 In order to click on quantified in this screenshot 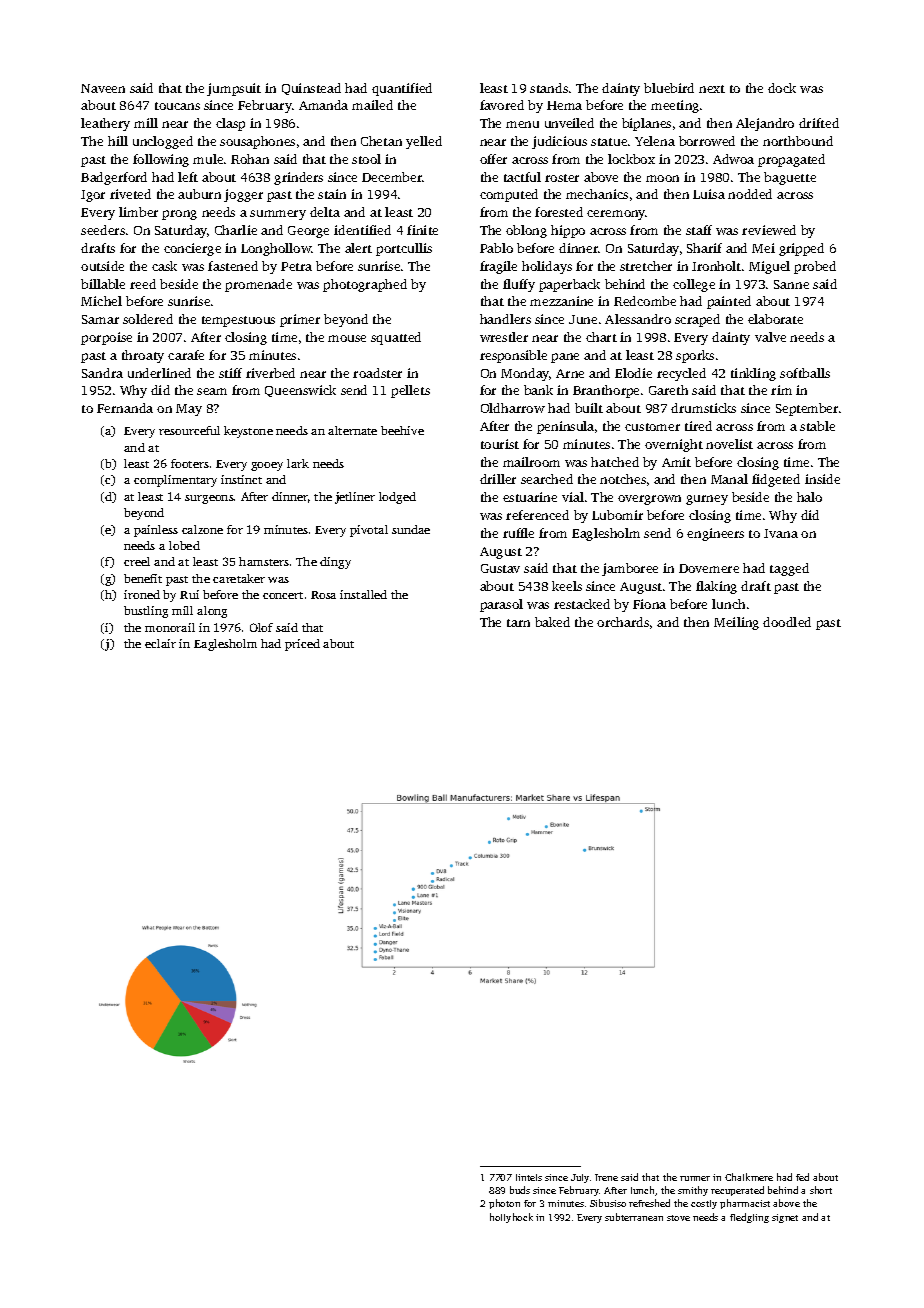, I will do `click(402, 89)`.
